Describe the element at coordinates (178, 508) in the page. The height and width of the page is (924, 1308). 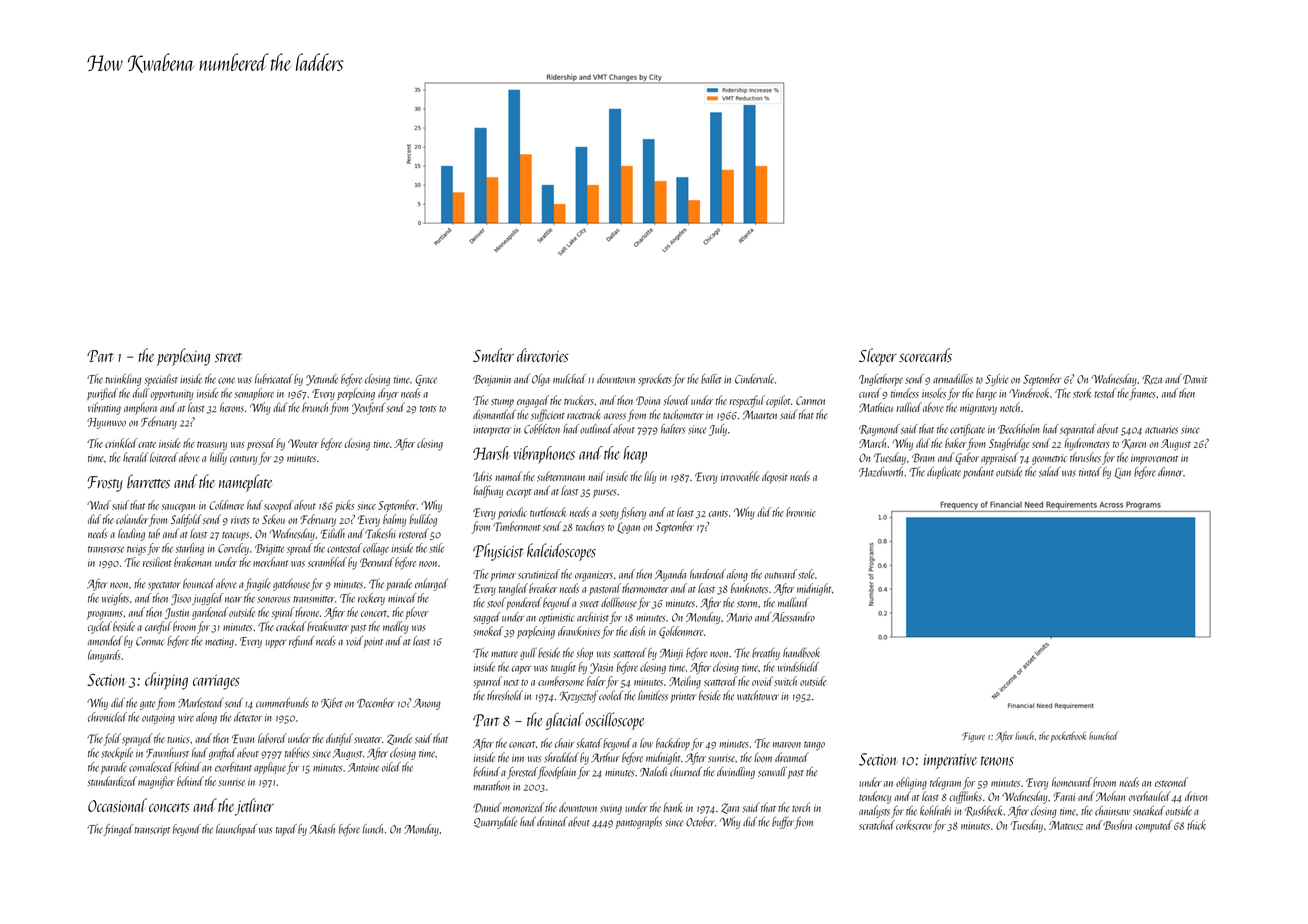
I see `saucepan` at that location.
